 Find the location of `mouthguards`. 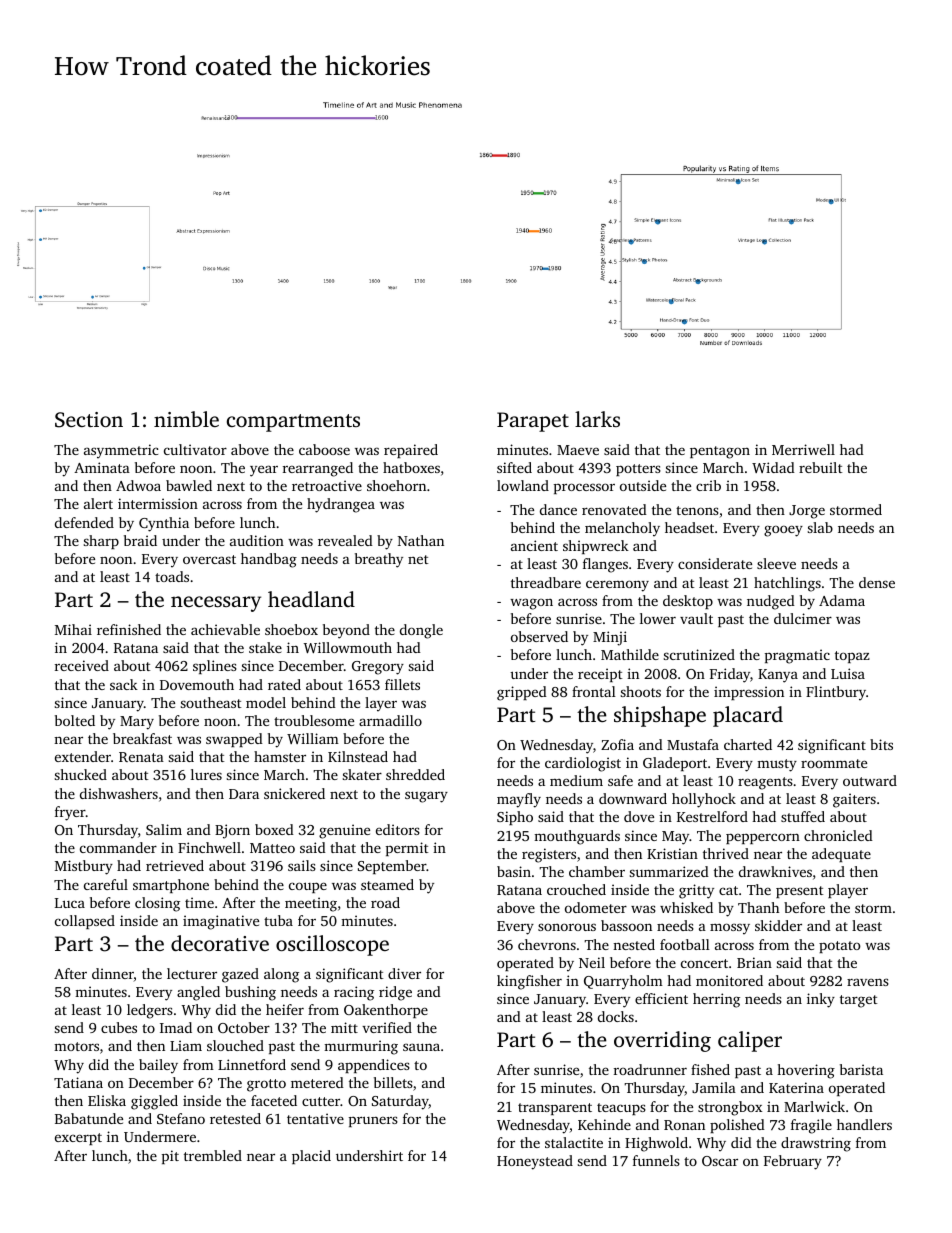

mouthguards is located at coordinates (577, 837).
